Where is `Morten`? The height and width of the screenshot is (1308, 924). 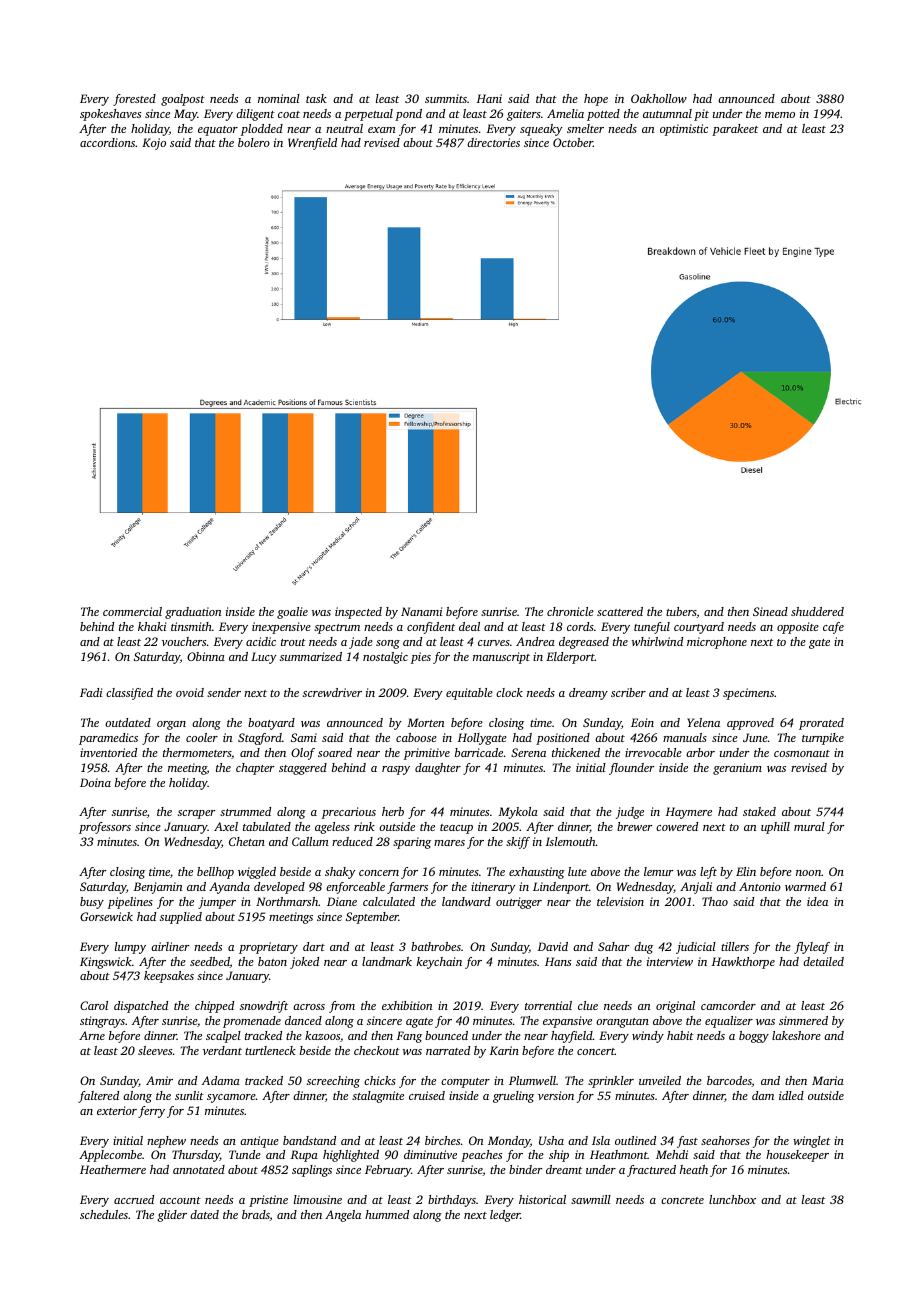 Morten is located at coordinates (425, 722).
